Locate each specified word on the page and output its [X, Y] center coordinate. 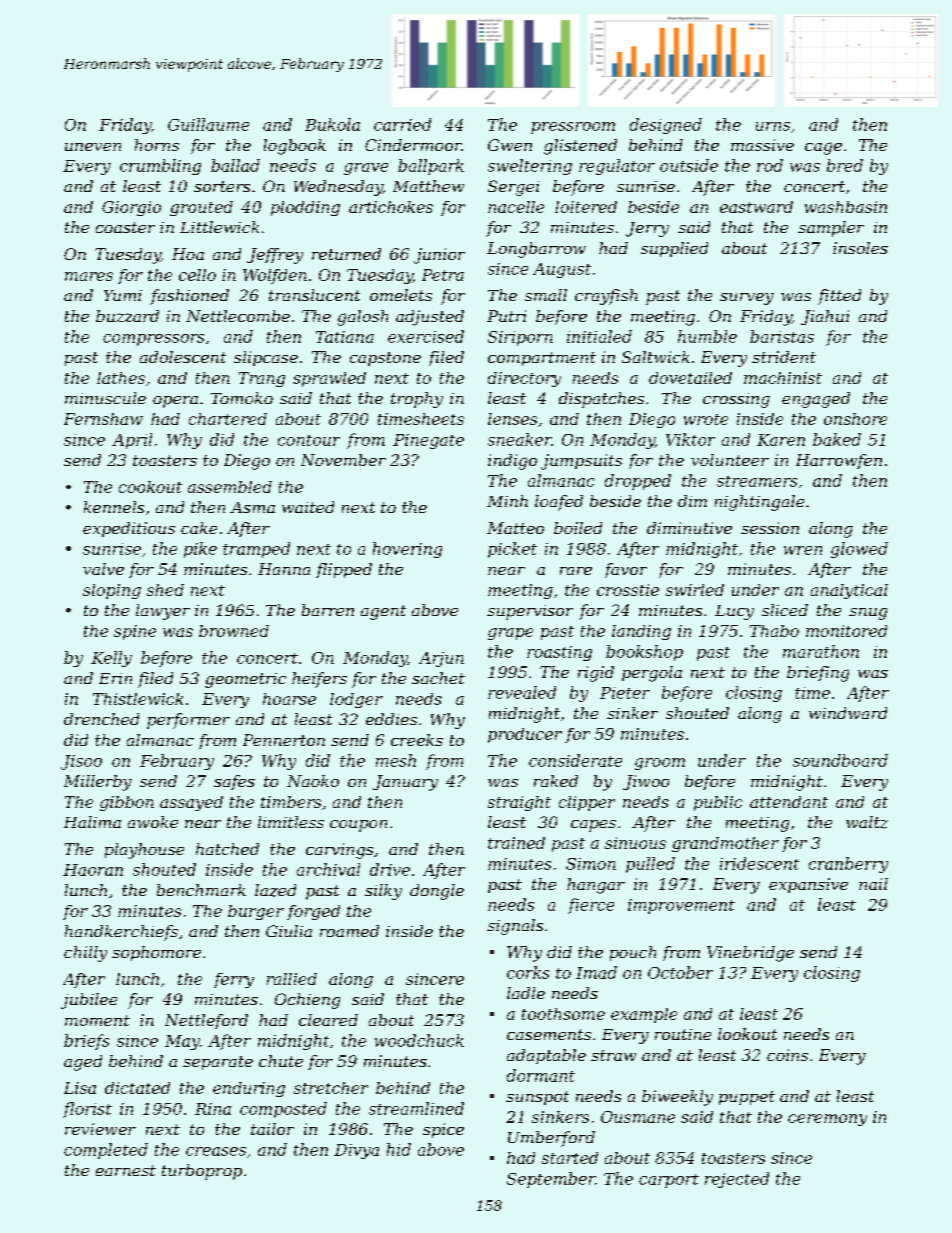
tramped [256, 550]
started [570, 1158]
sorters [222, 186]
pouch [633, 953]
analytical [849, 591]
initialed [599, 336]
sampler [831, 229]
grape [510, 634]
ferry [234, 980]
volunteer [730, 460]
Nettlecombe [238, 316]
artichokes [391, 207]
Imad [596, 972]
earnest [126, 1170]
